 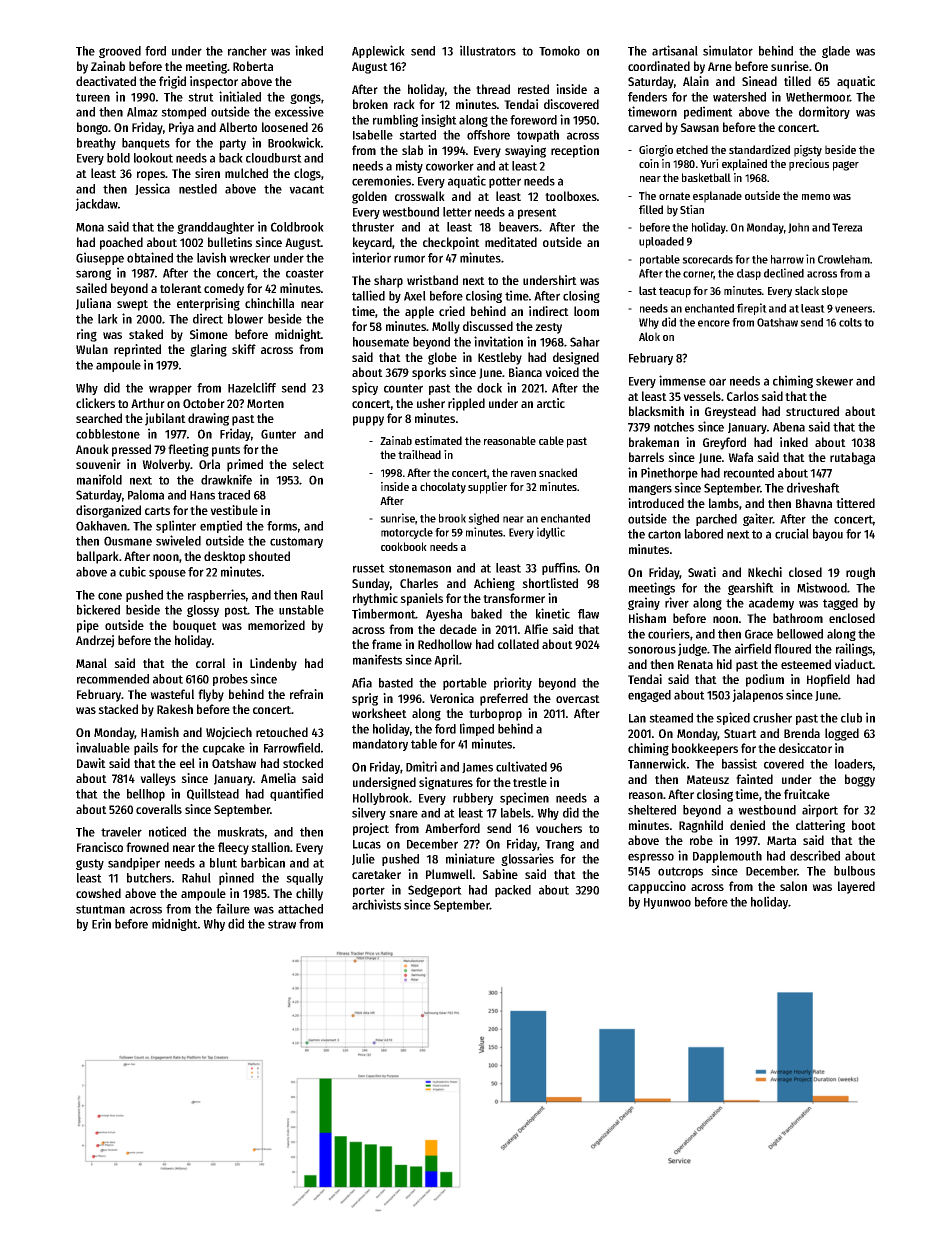 I want to click on jubilant, so click(x=165, y=419).
